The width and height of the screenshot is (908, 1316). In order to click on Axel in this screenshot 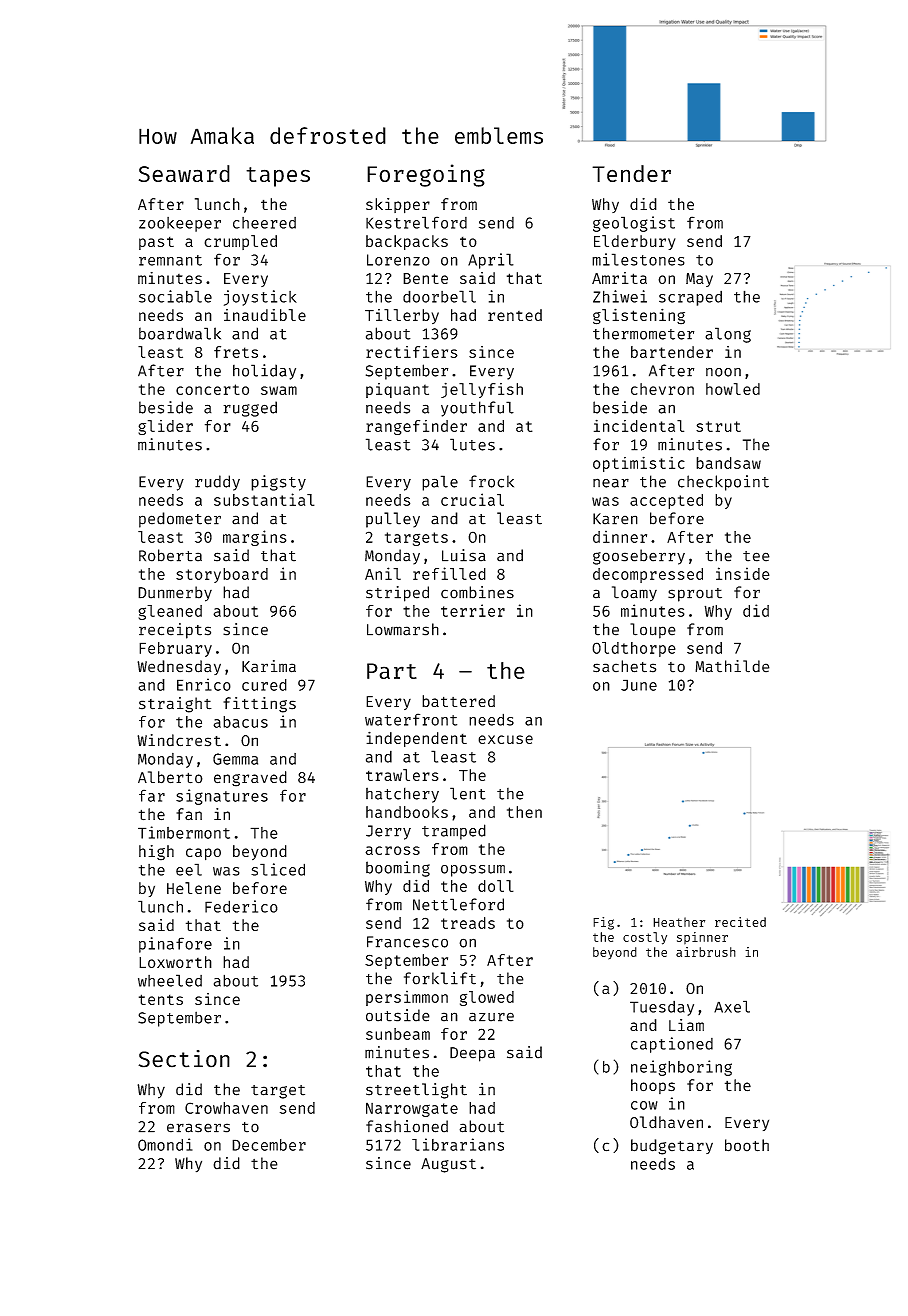, I will do `click(732, 1006)`.
